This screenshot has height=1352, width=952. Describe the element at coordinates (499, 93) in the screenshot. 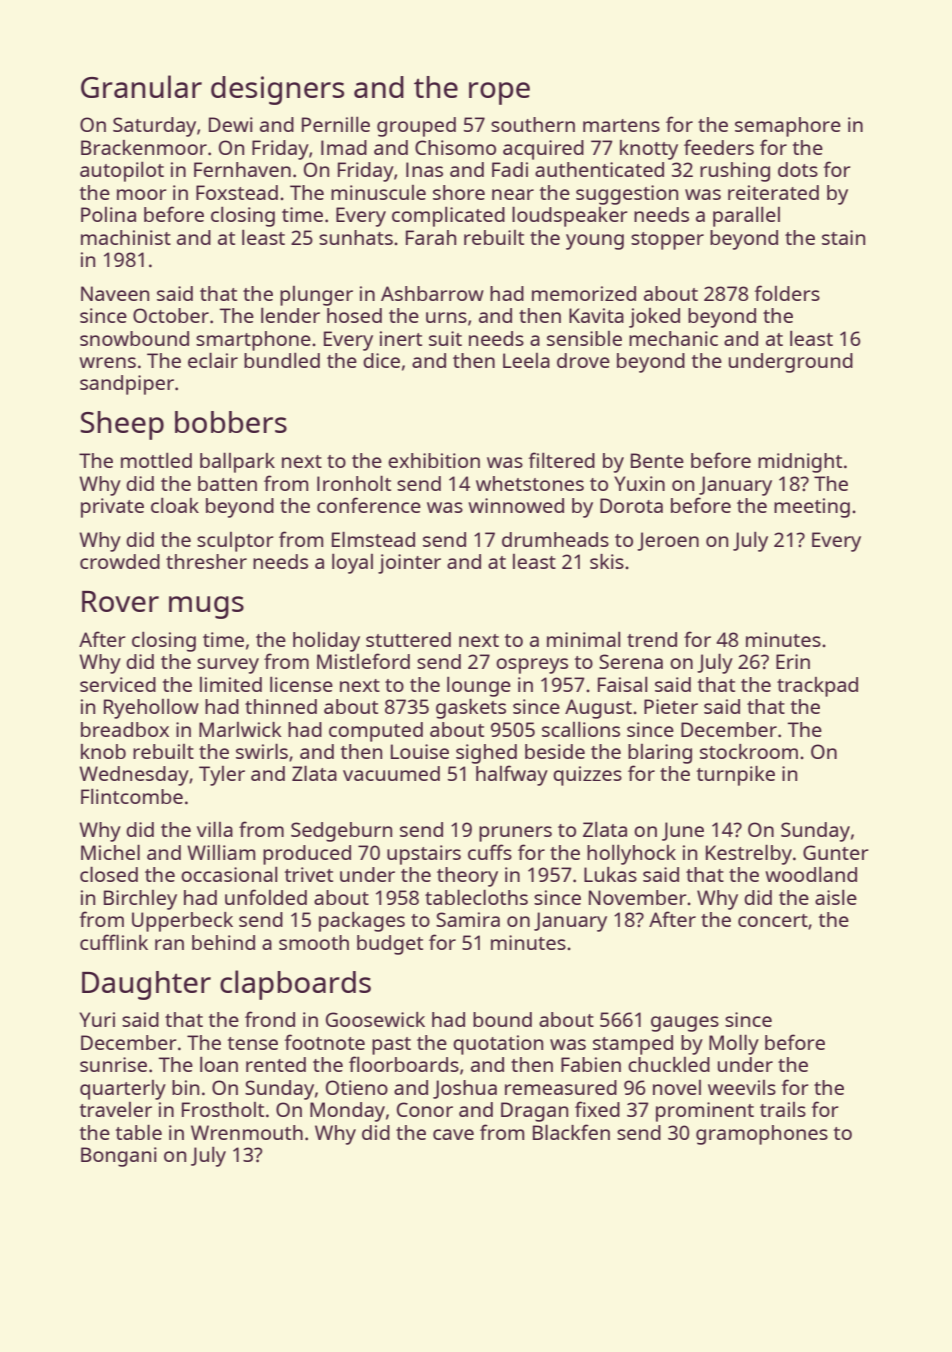

I see `rope` at that location.
